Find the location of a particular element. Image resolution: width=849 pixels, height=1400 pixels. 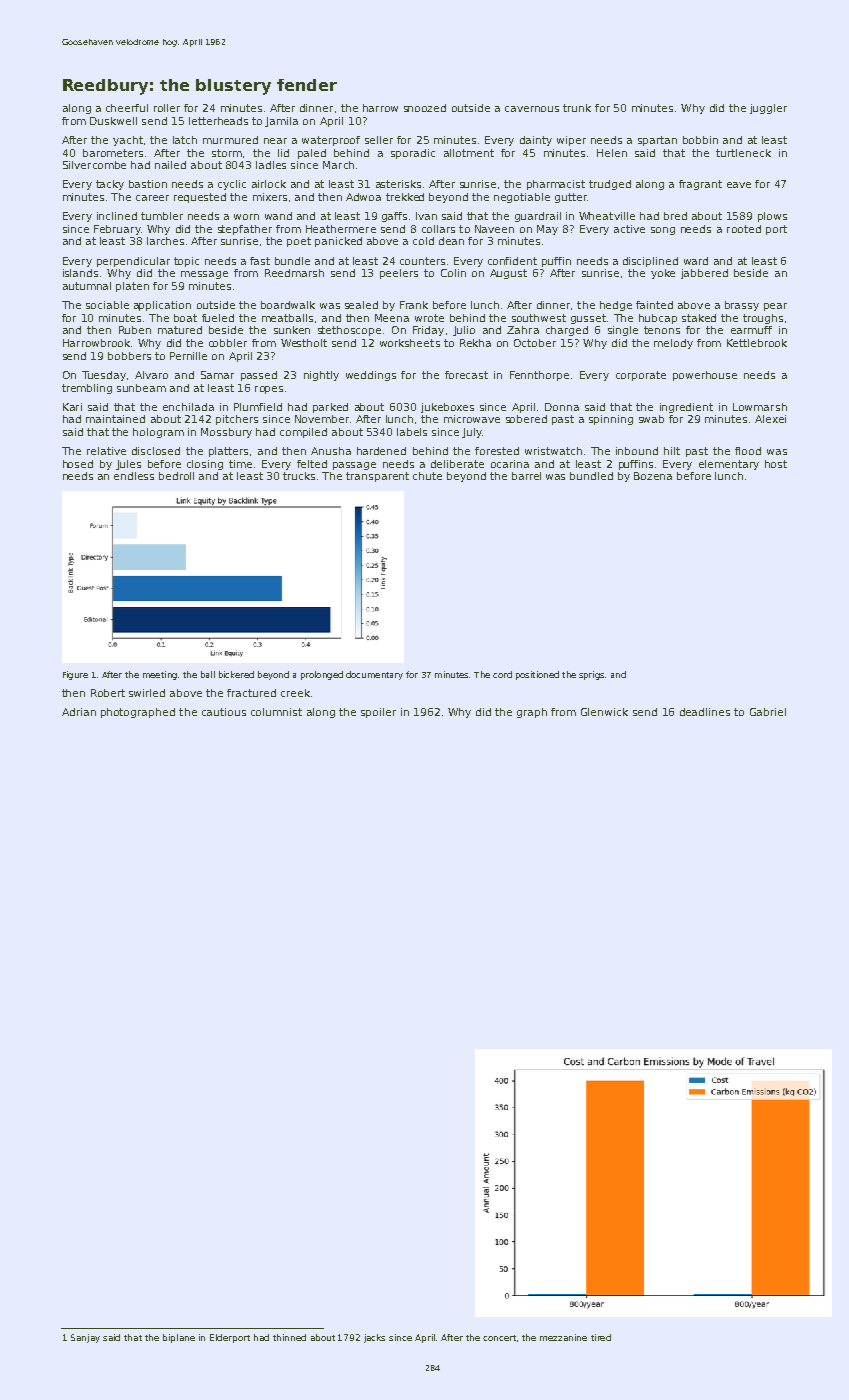

Sanjay is located at coordinates (85, 1338).
